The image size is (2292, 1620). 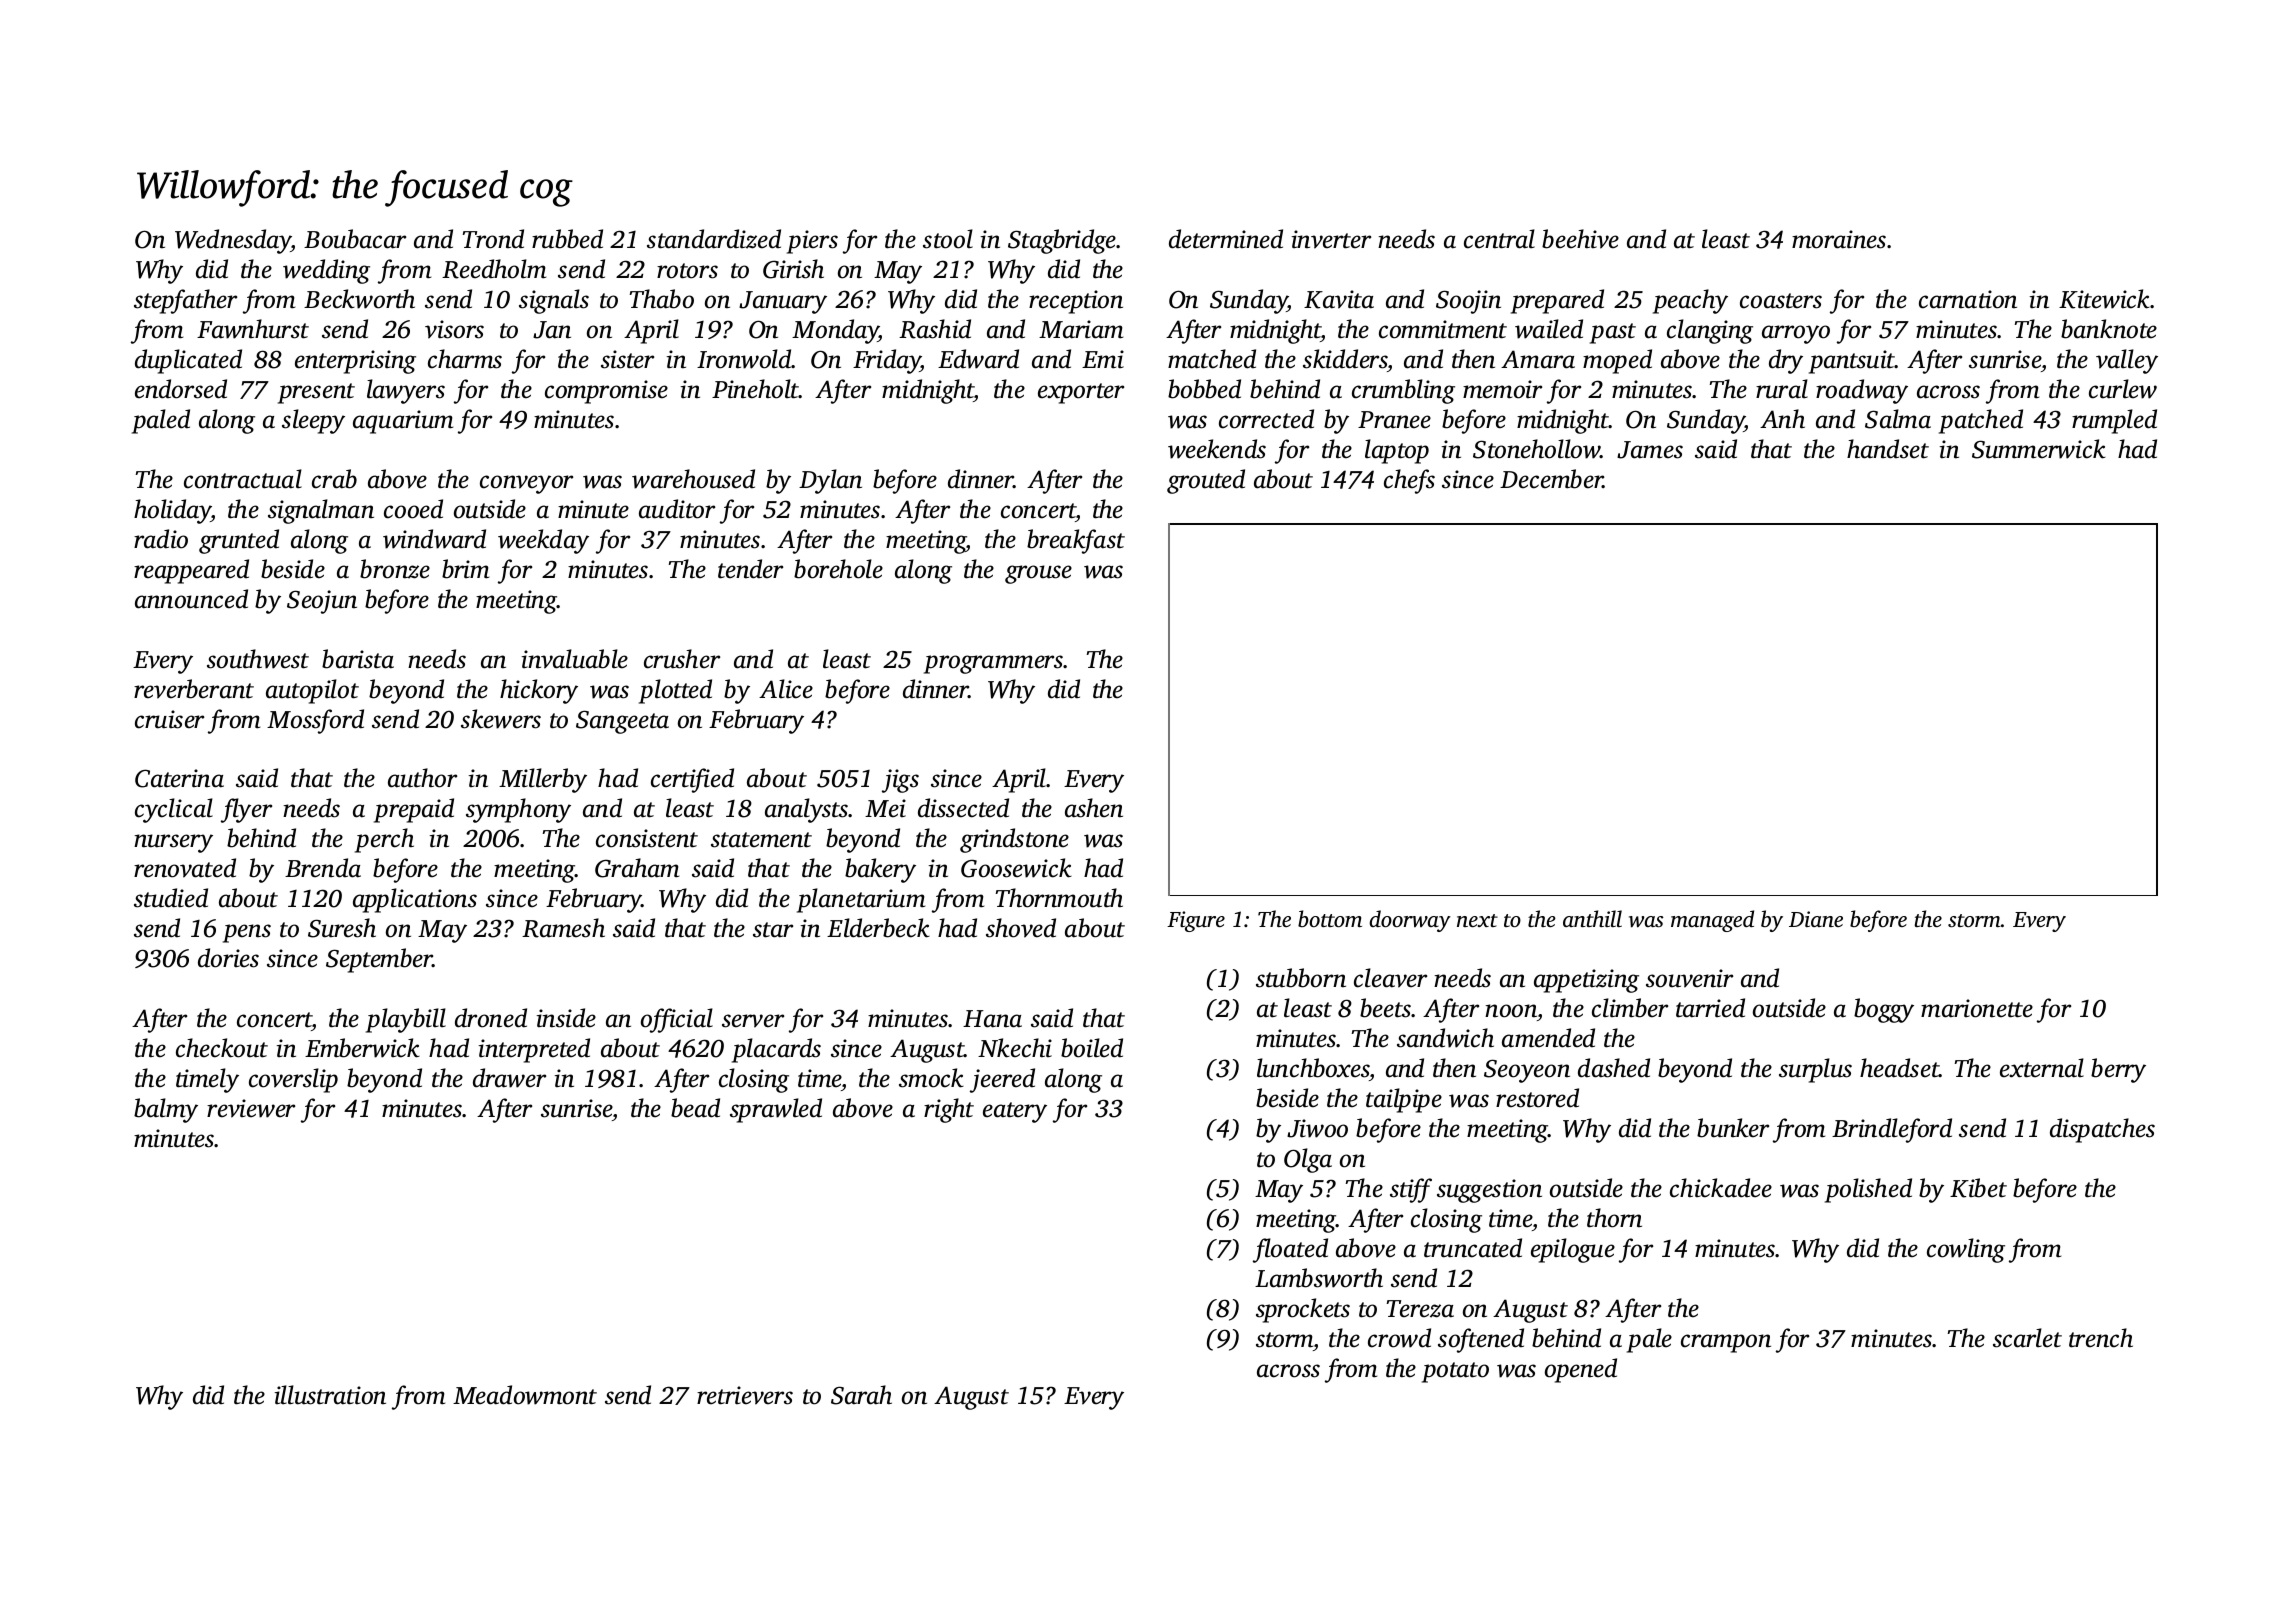 What do you see at coordinates (861, 1395) in the document?
I see `Sarah` at bounding box center [861, 1395].
